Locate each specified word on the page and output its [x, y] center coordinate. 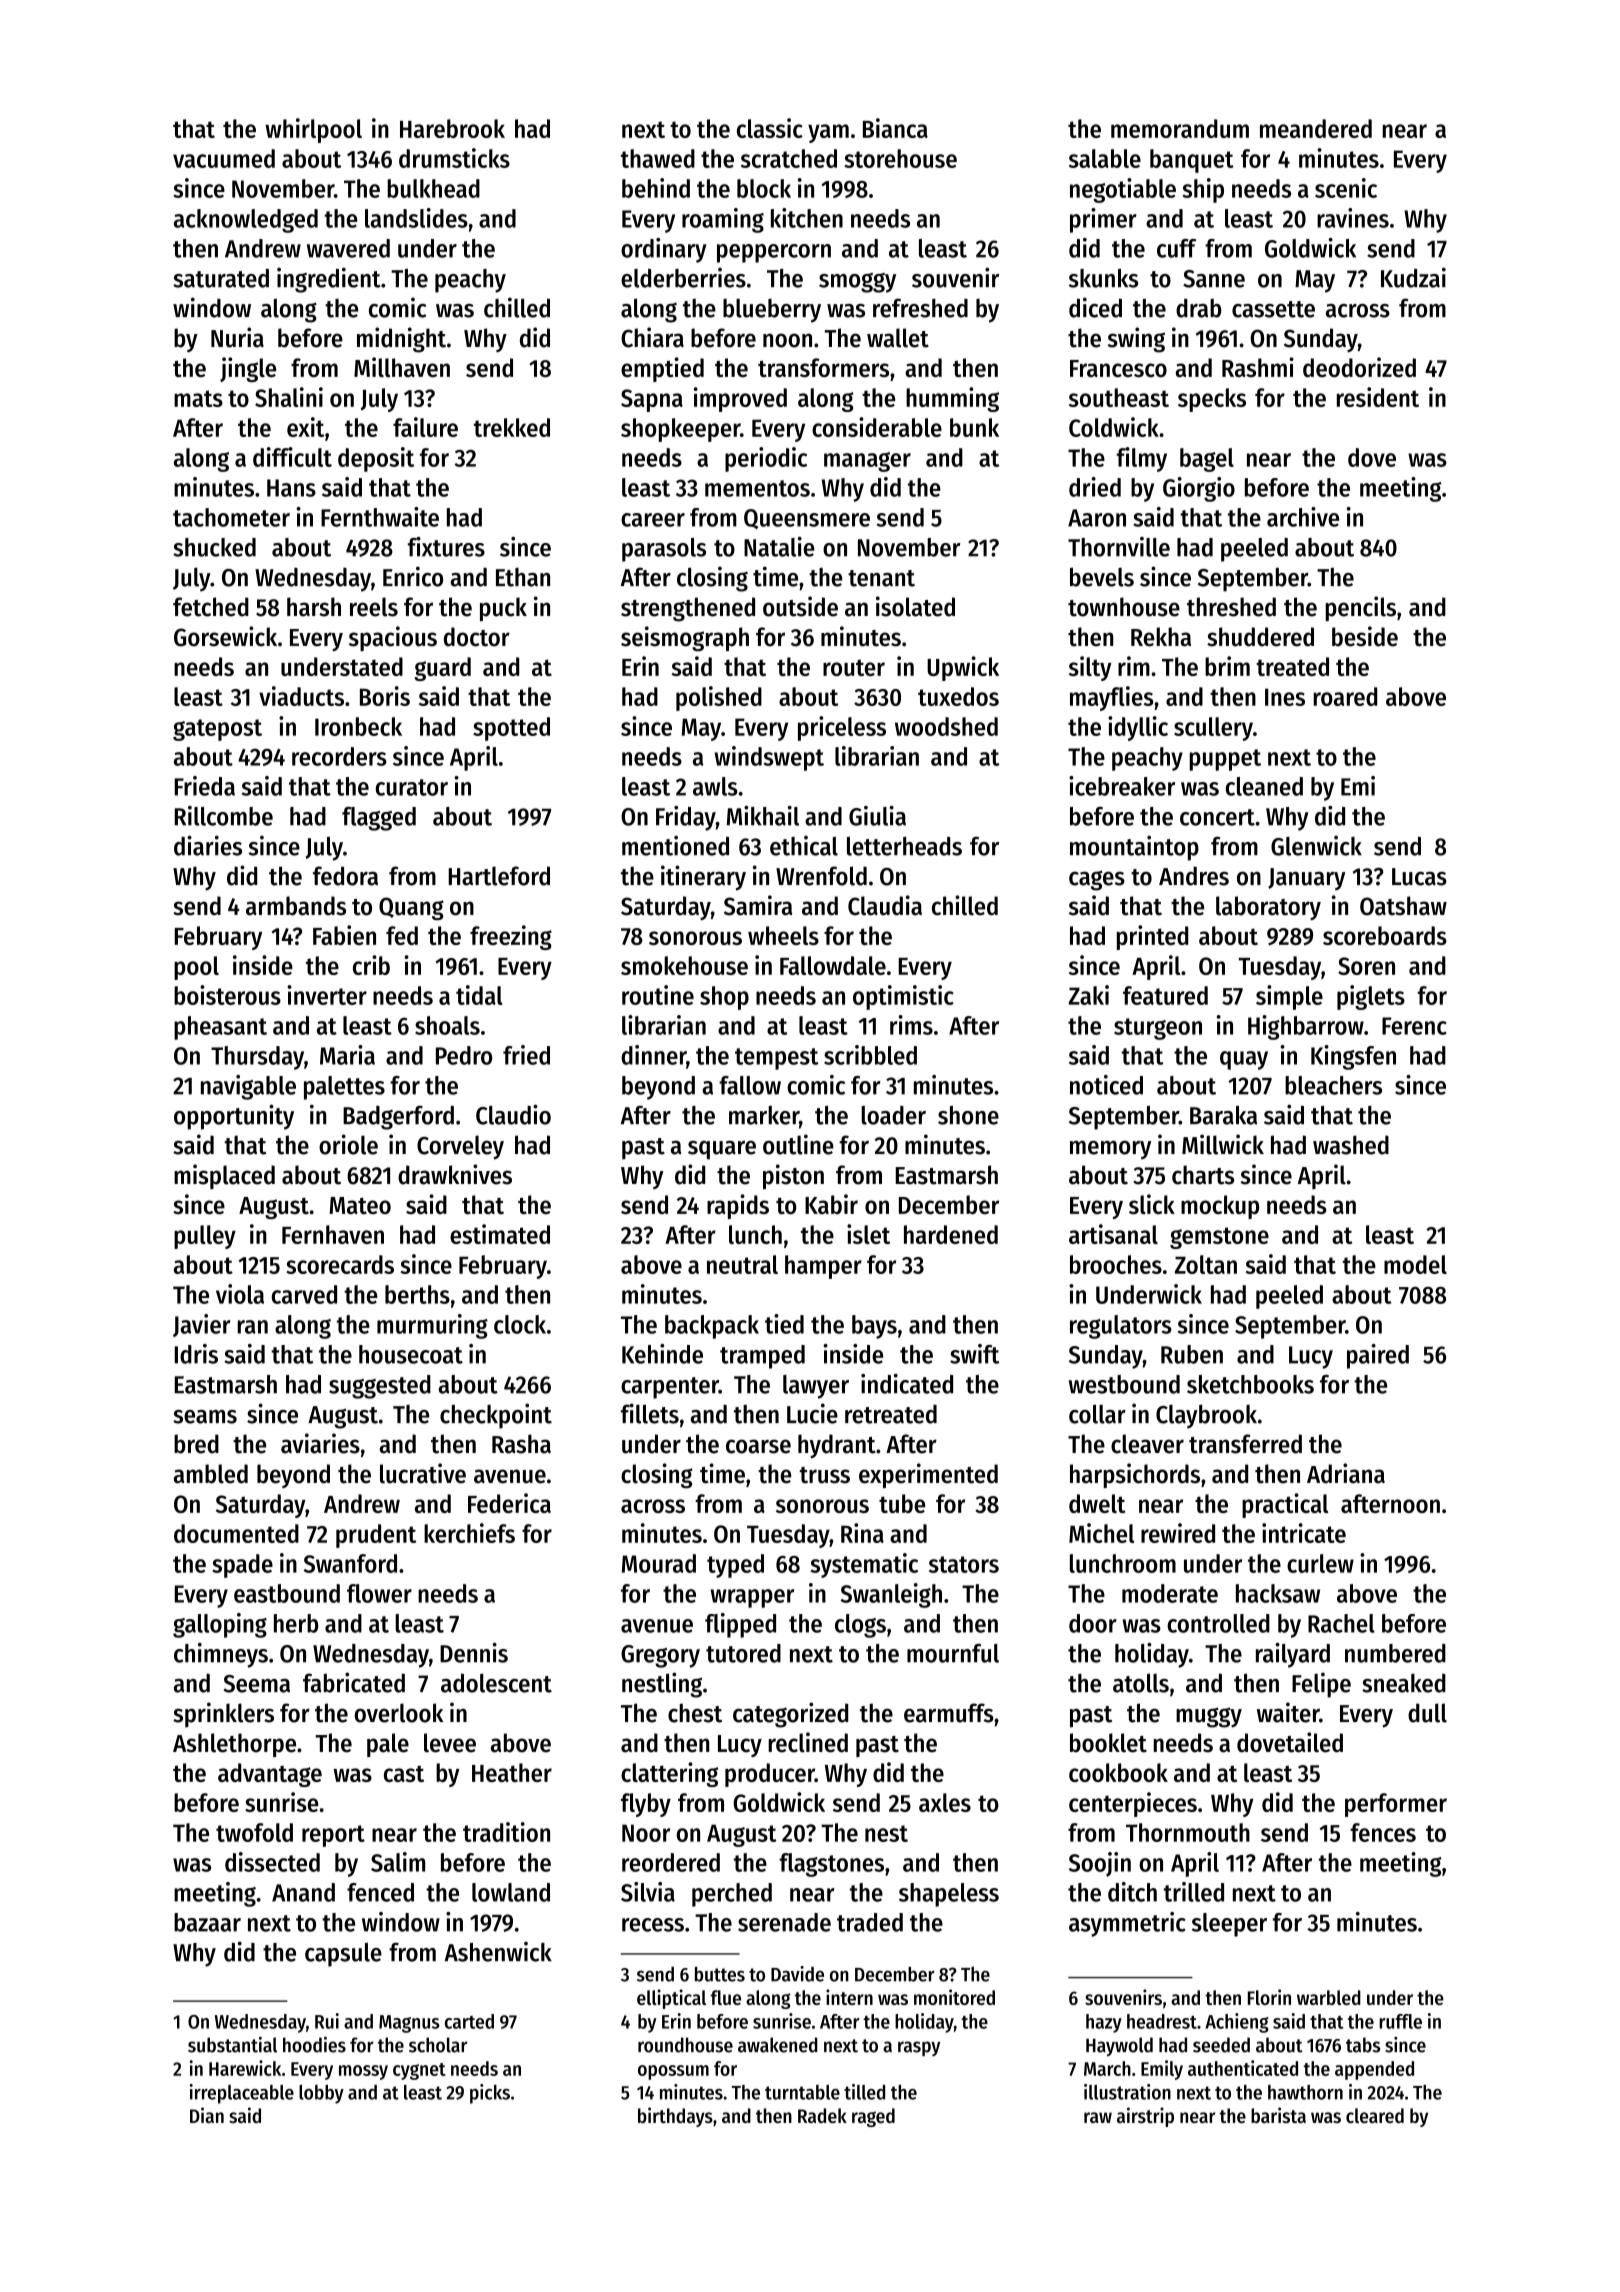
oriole [348, 1144]
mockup [1220, 1207]
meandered [1316, 128]
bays [874, 1327]
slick [1152, 1204]
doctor [477, 637]
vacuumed [224, 158]
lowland [511, 1892]
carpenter [670, 1388]
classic [770, 128]
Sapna [652, 400]
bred [196, 1444]
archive [1303, 517]
